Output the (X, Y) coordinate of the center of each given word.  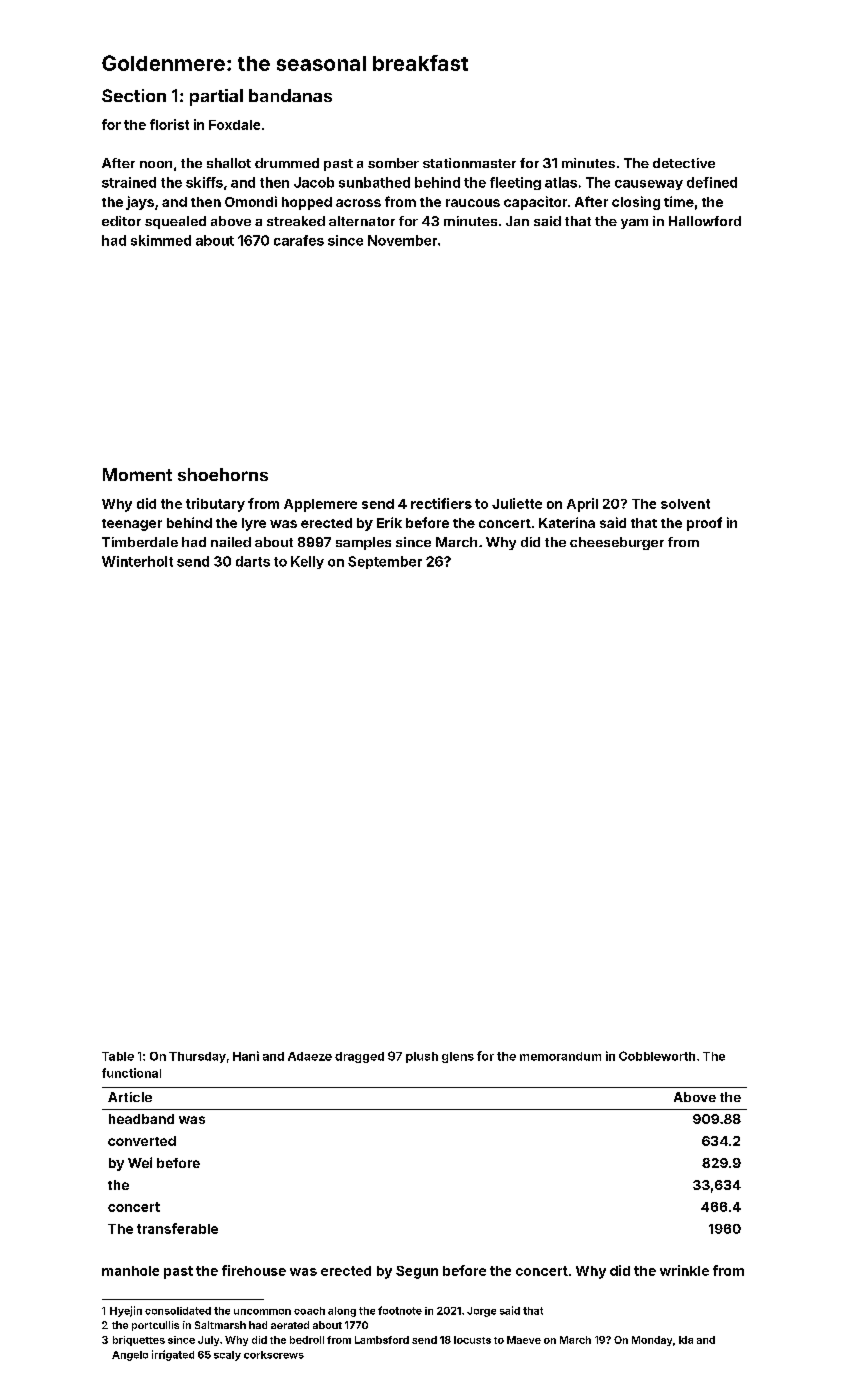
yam (634, 224)
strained (129, 182)
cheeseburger (617, 543)
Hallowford (705, 221)
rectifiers (441, 503)
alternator (362, 221)
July (208, 1341)
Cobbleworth (657, 1056)
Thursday (197, 1057)
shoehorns (223, 474)
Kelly (307, 562)
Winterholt (137, 561)
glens (458, 1057)
